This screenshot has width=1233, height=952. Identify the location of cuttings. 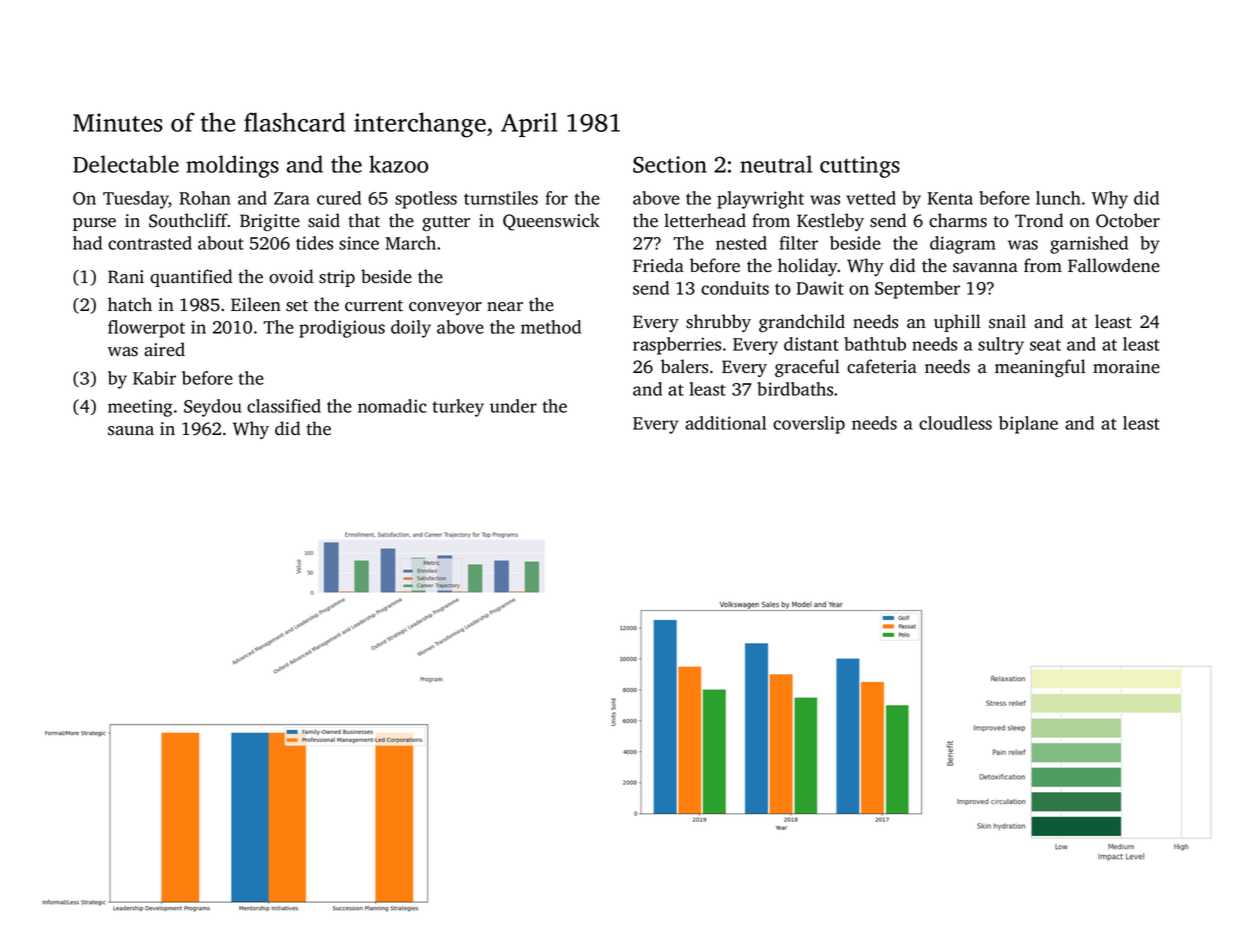
(860, 167).
